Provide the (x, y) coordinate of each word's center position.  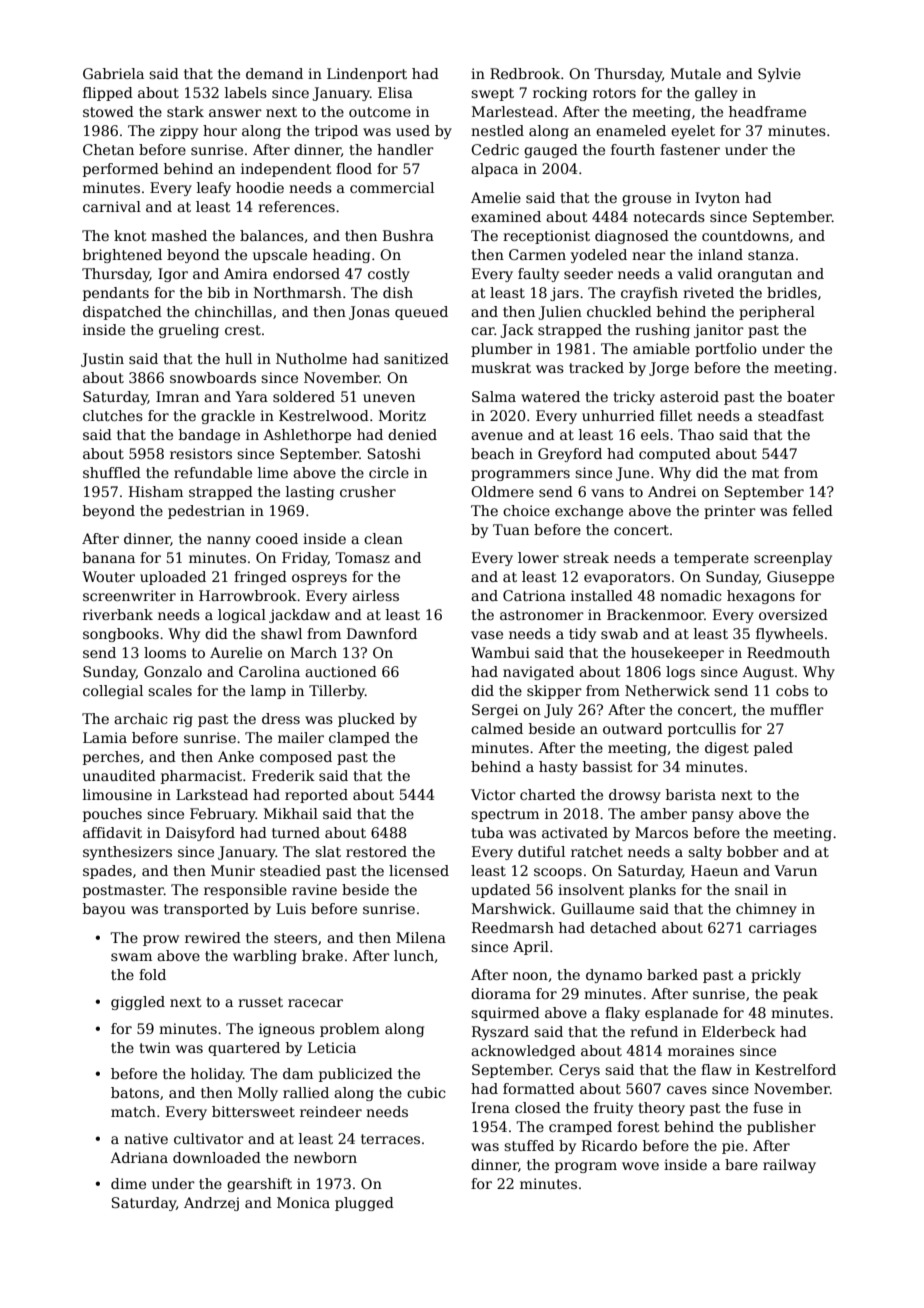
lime (273, 472)
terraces (390, 1139)
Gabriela (113, 73)
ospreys (319, 579)
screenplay (793, 559)
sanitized (416, 358)
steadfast (791, 415)
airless (375, 595)
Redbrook (525, 73)
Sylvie (779, 75)
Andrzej (211, 1204)
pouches (112, 815)
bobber (753, 851)
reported (316, 796)
